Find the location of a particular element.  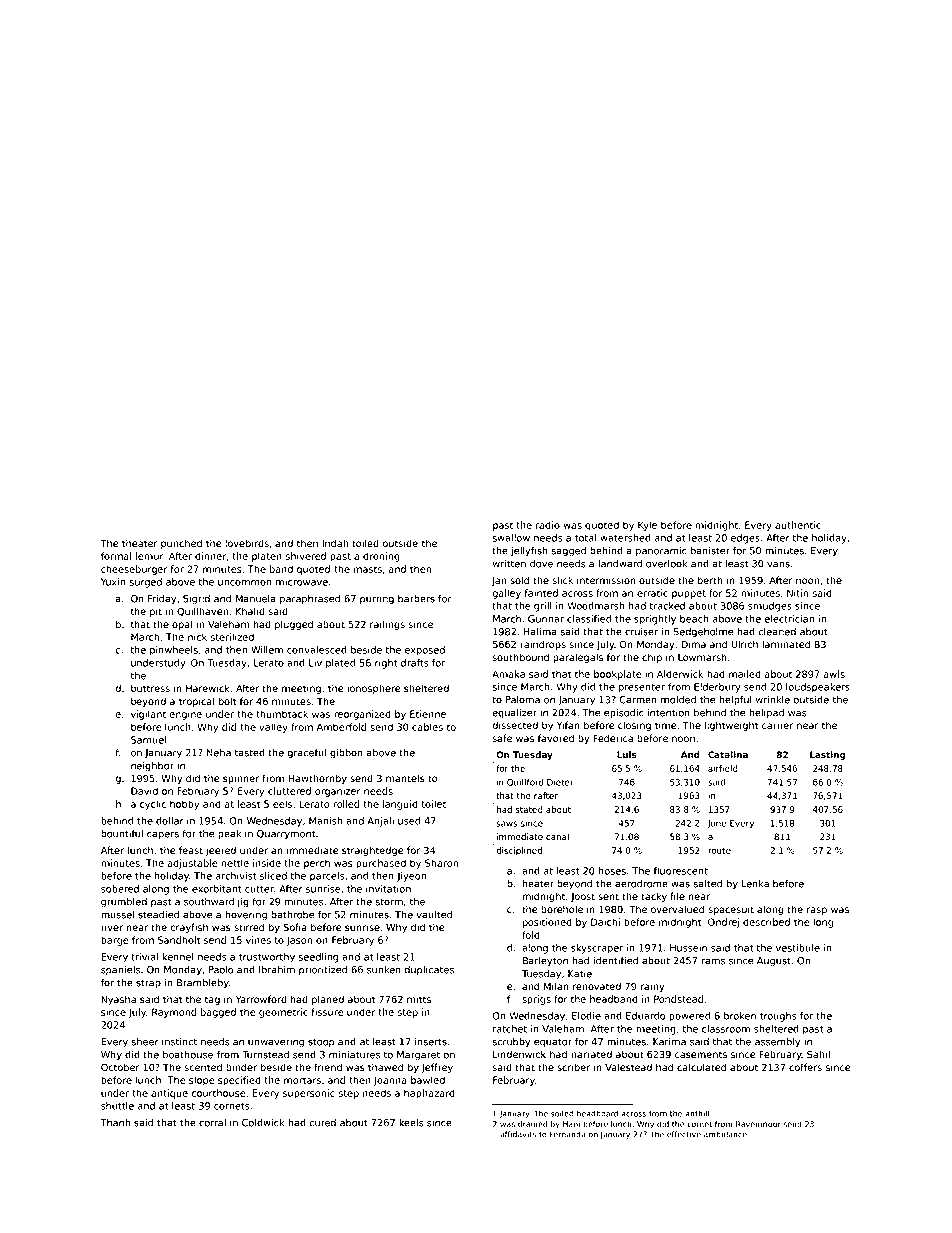

southward is located at coordinates (209, 902).
